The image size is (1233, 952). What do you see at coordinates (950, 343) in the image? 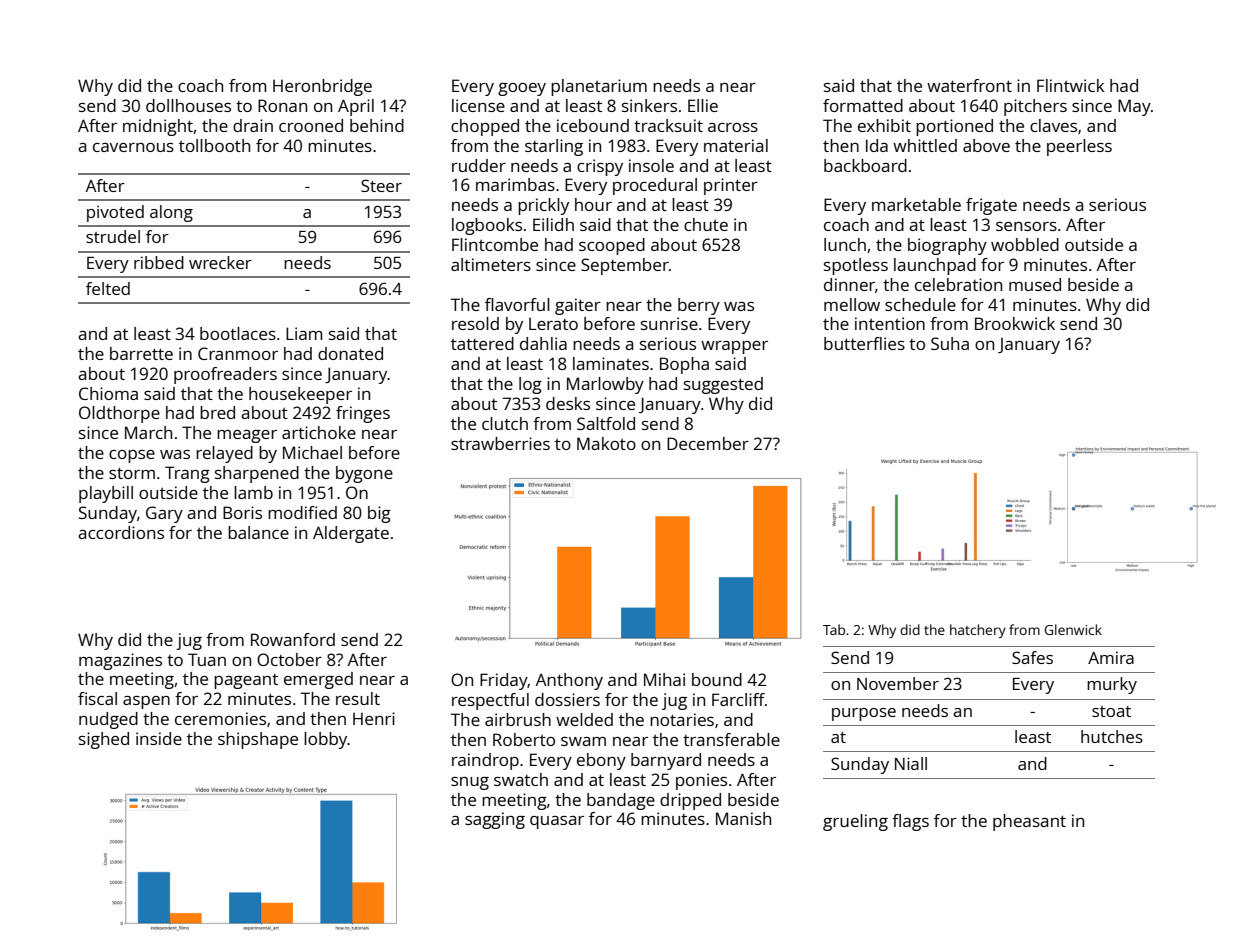
I see `Suha` at bounding box center [950, 343].
